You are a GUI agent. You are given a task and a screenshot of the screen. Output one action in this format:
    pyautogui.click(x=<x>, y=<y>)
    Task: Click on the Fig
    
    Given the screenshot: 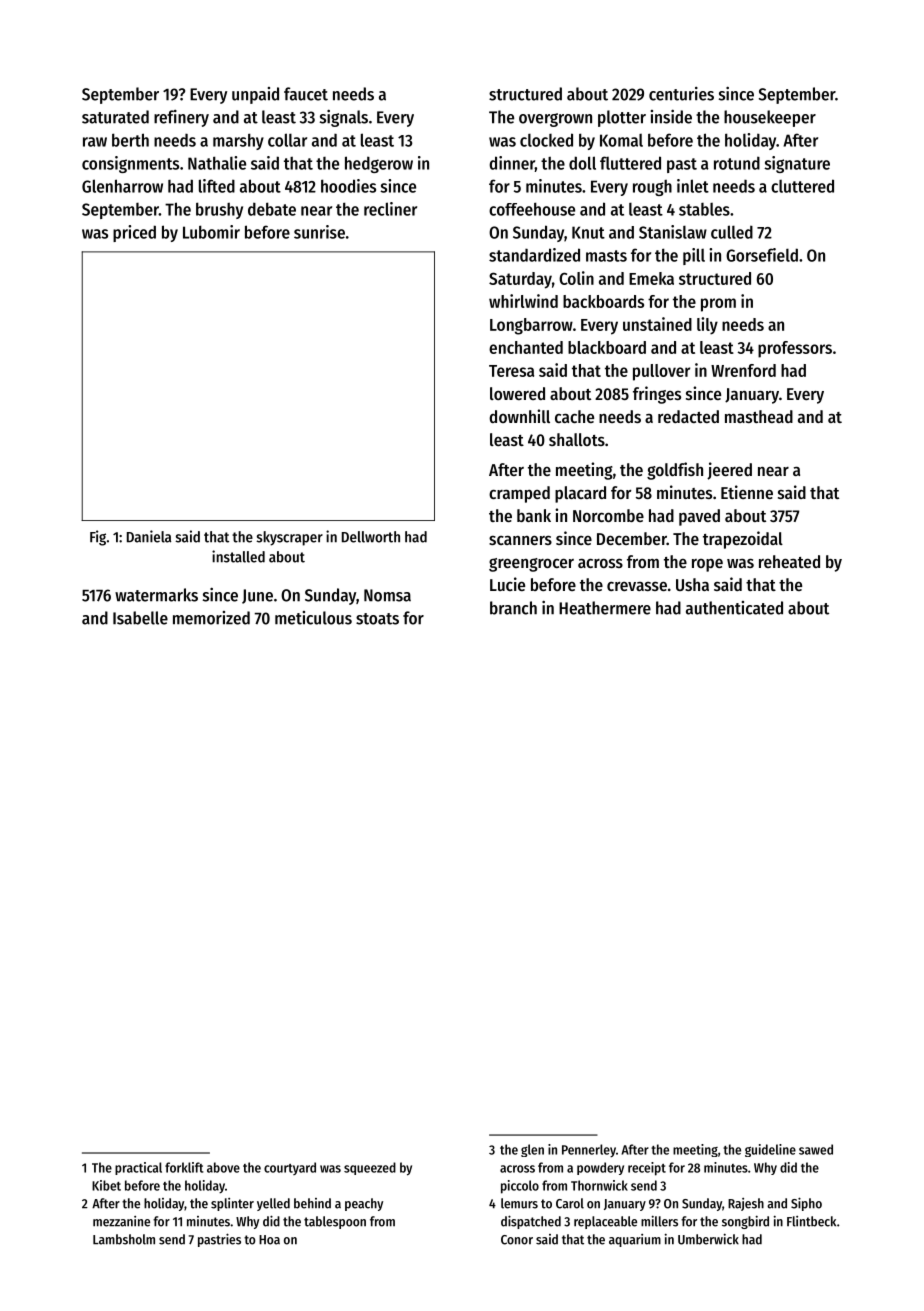 What is the action you would take?
    pyautogui.click(x=98, y=538)
